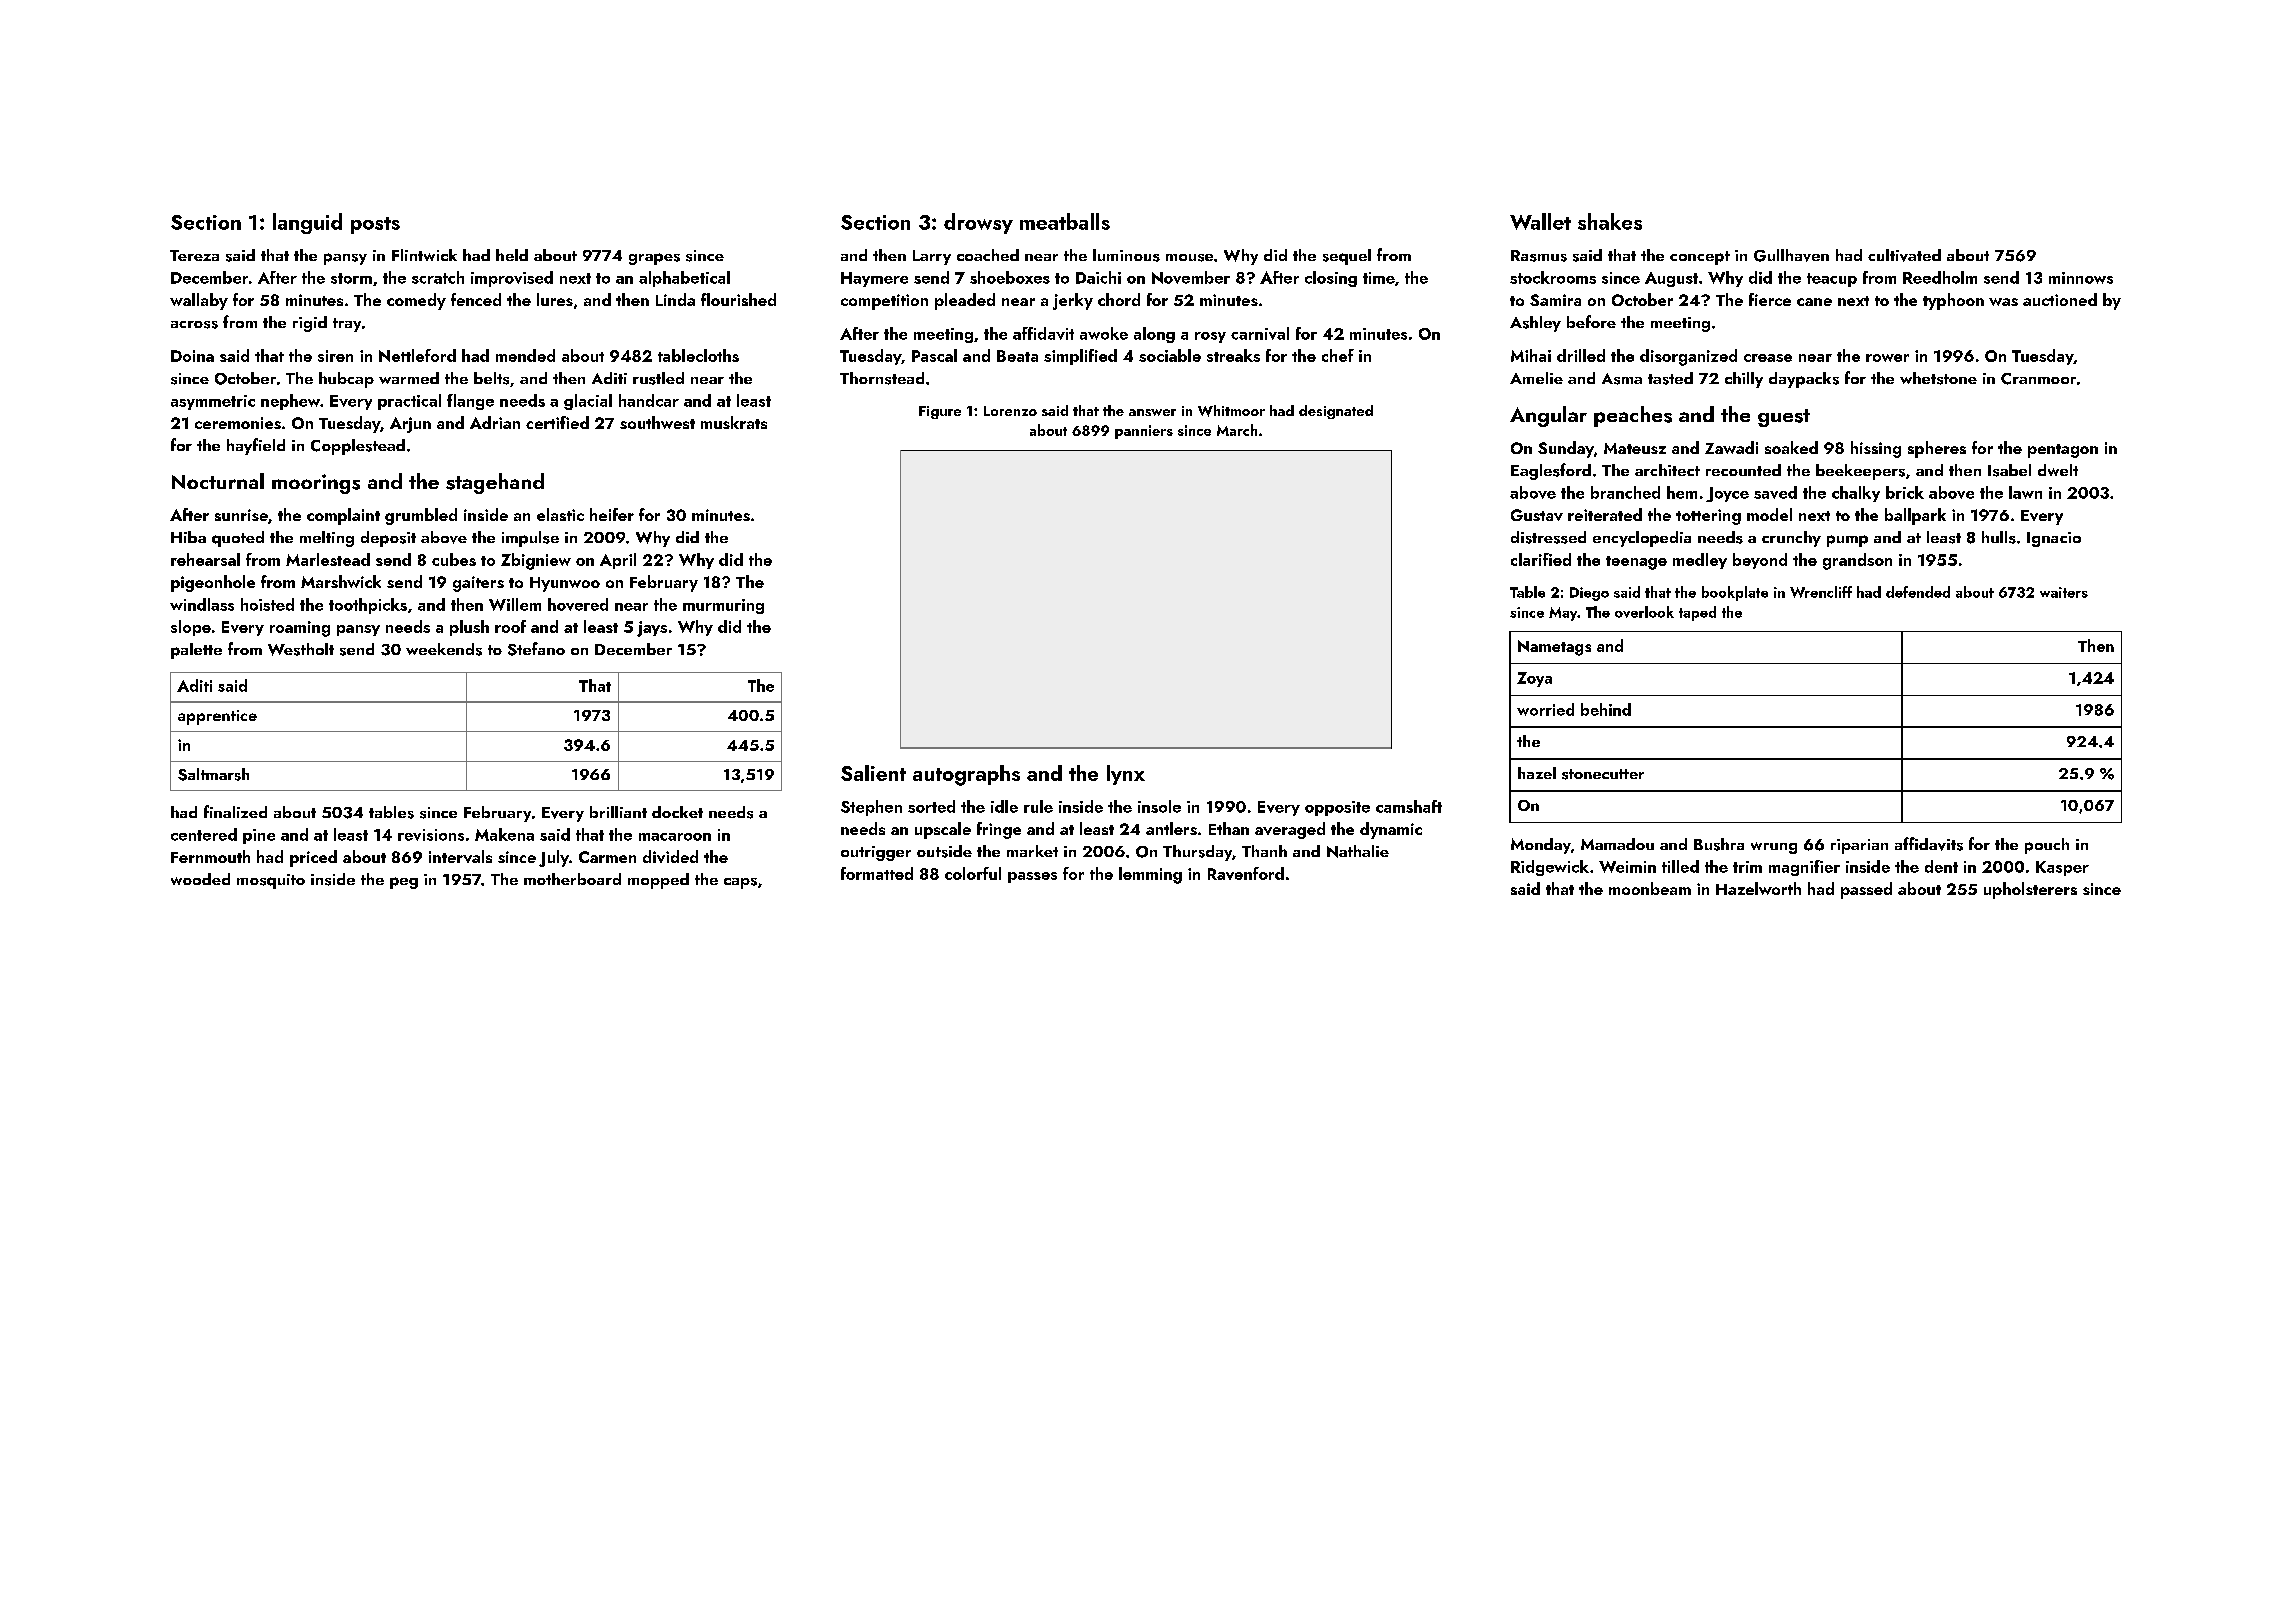 The image size is (2292, 1620). I want to click on insole, so click(1159, 806).
